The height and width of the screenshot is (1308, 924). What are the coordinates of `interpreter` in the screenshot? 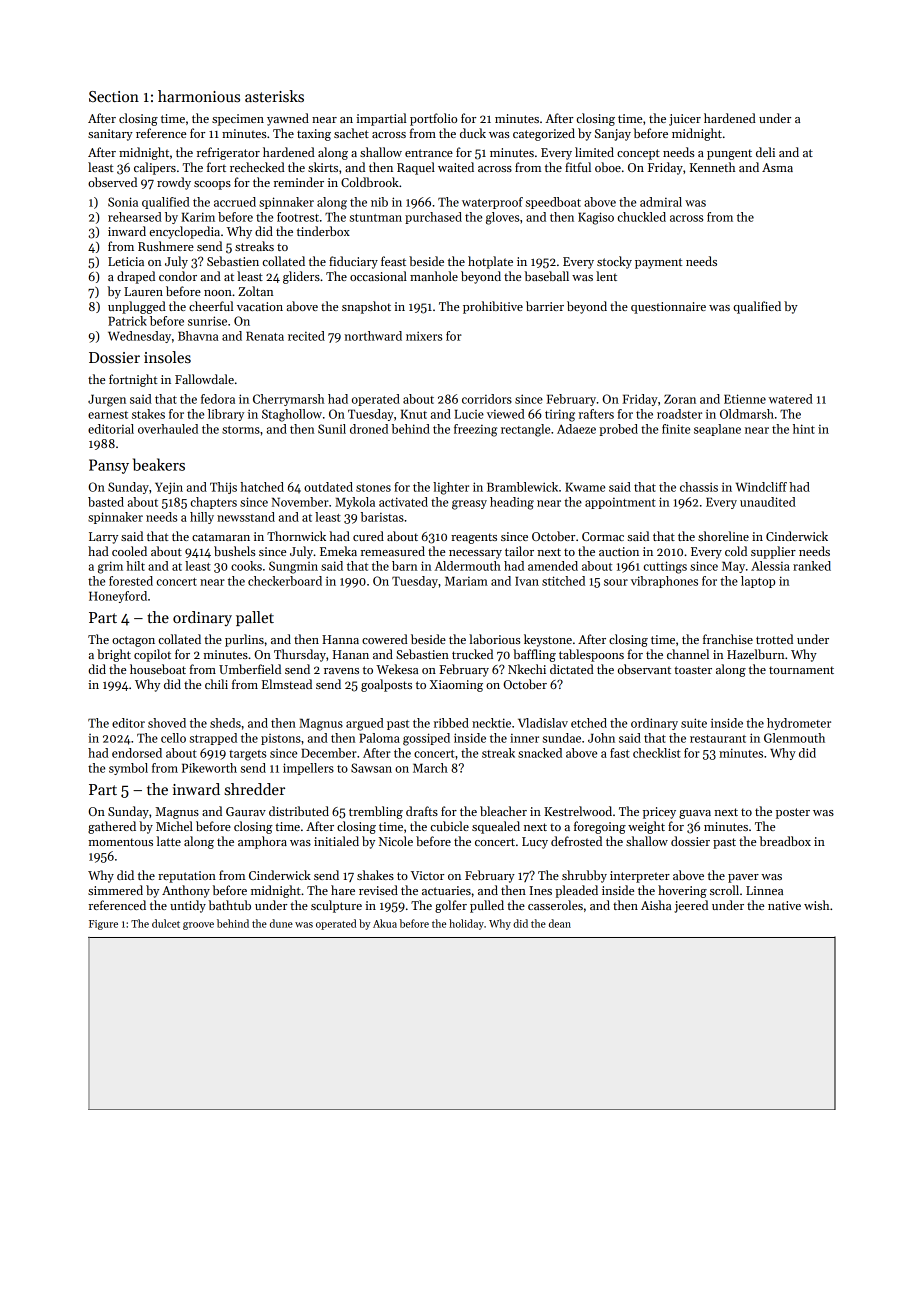 It's located at (640, 877).
